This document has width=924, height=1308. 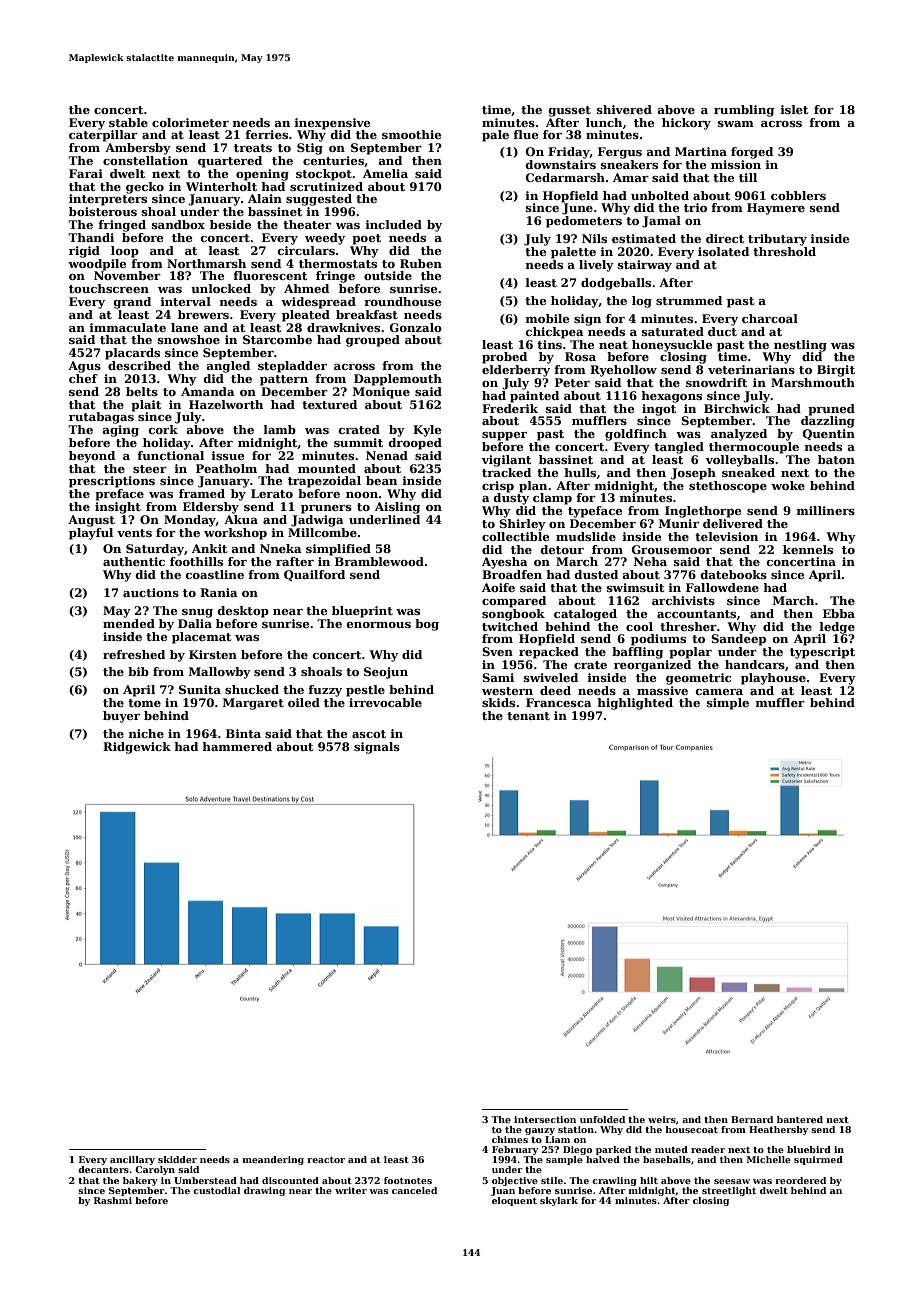 What do you see at coordinates (103, 1169) in the document?
I see `decanters` at bounding box center [103, 1169].
